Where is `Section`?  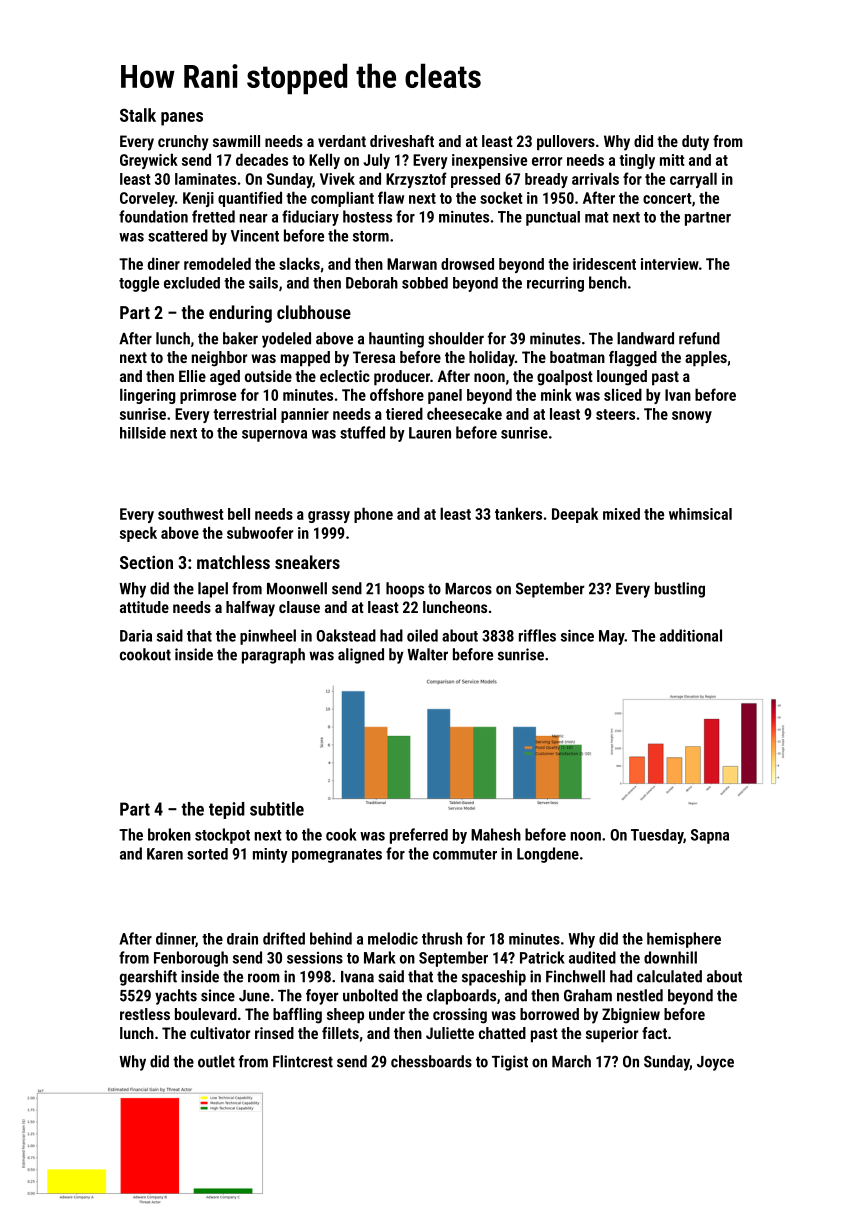 Section is located at coordinates (146, 562).
